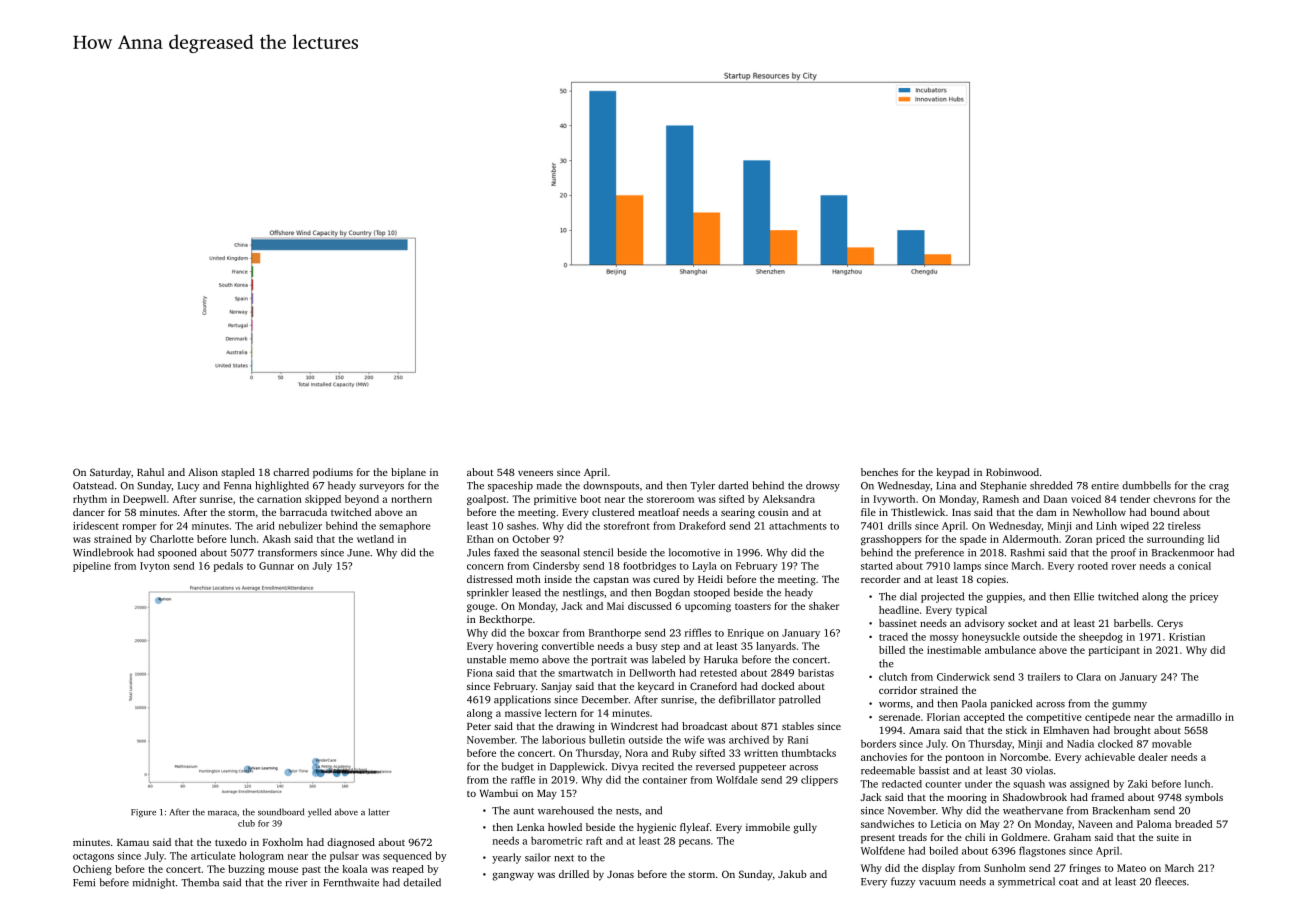 This screenshot has width=1308, height=924. I want to click on skipped, so click(323, 500).
